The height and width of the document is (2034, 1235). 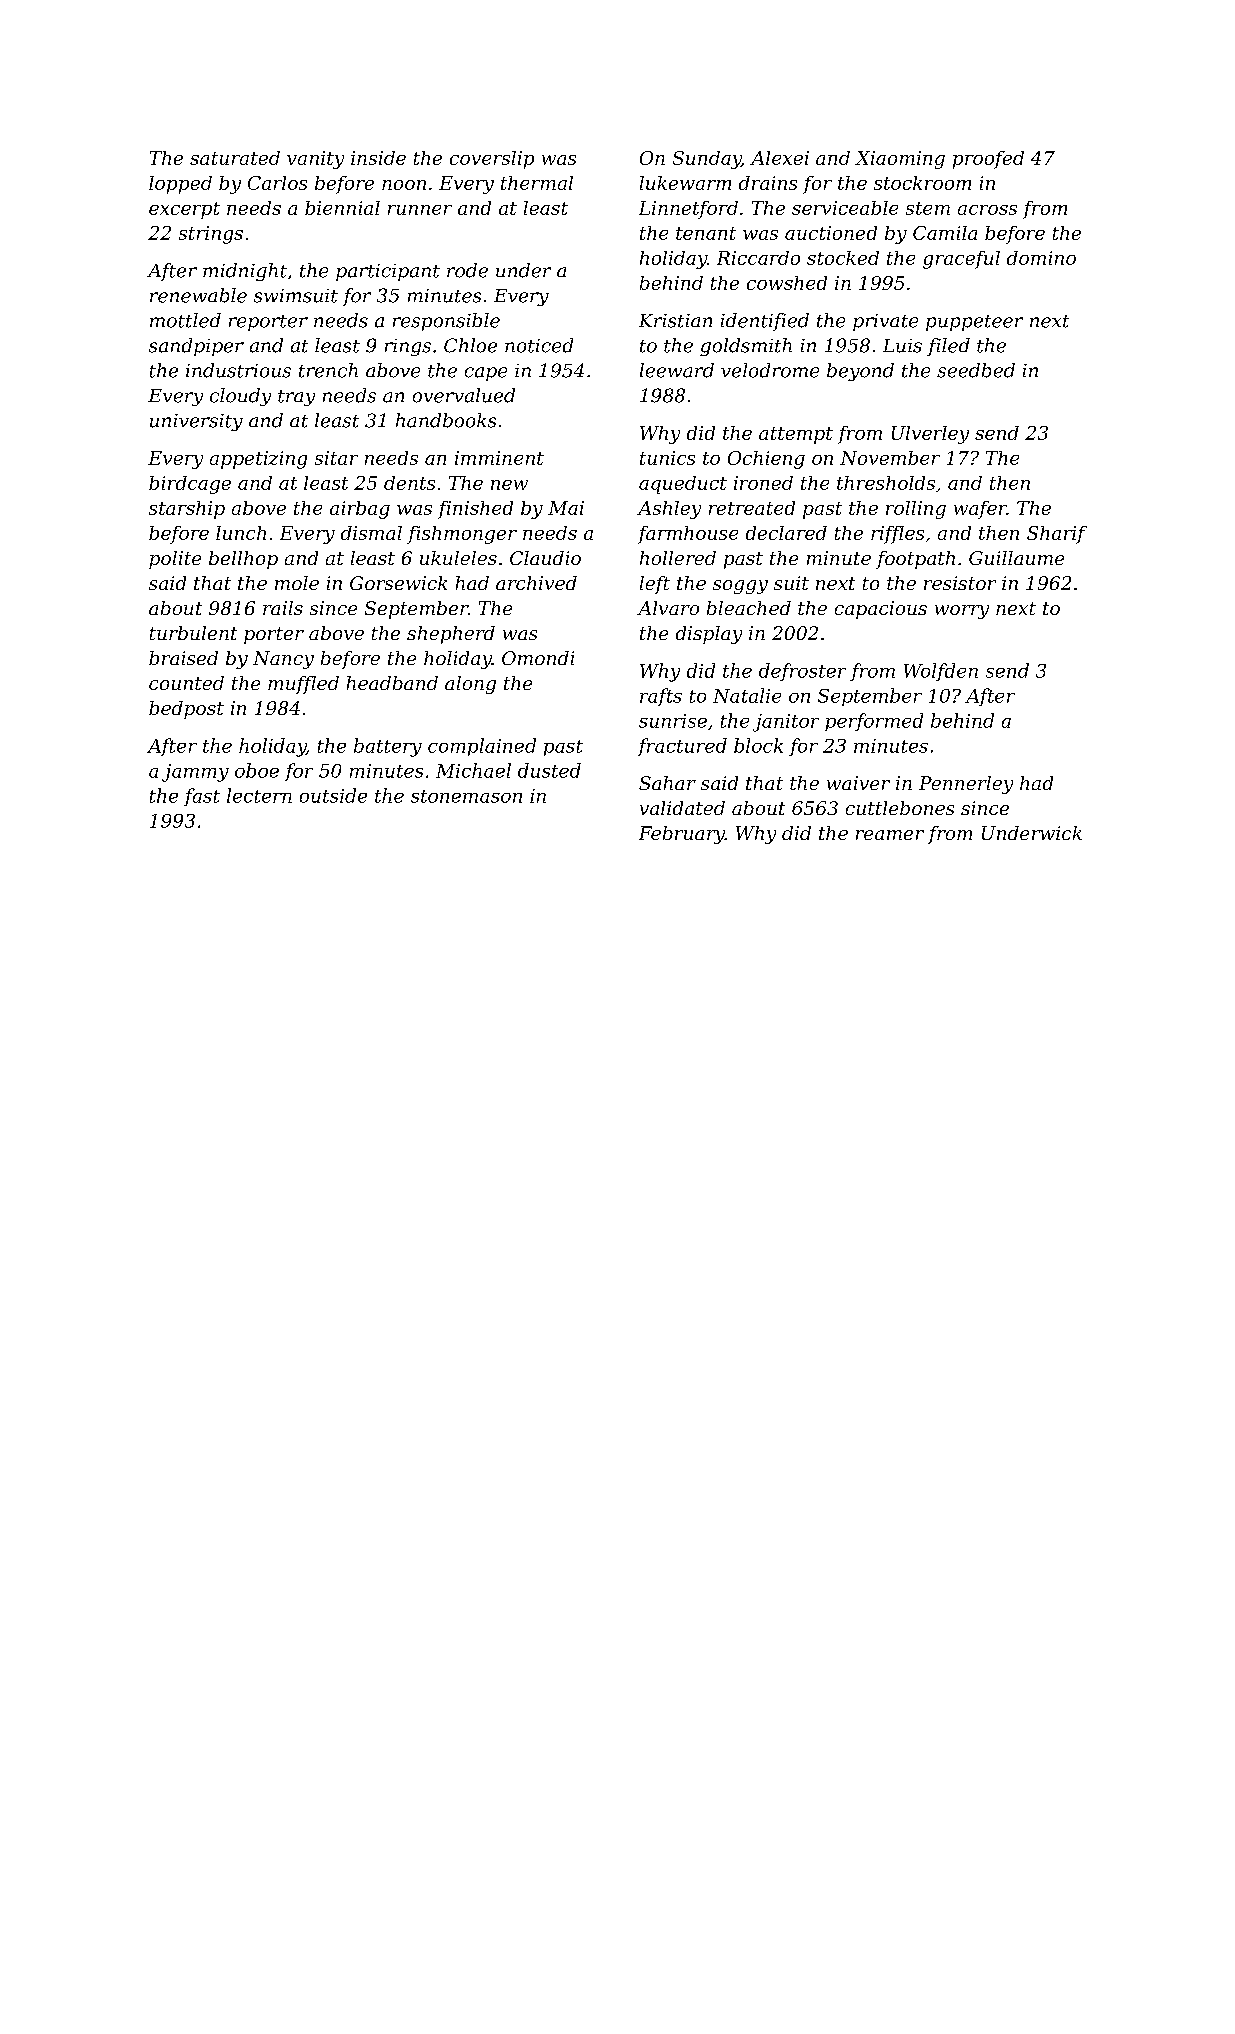 I want to click on dismal, so click(x=371, y=533).
